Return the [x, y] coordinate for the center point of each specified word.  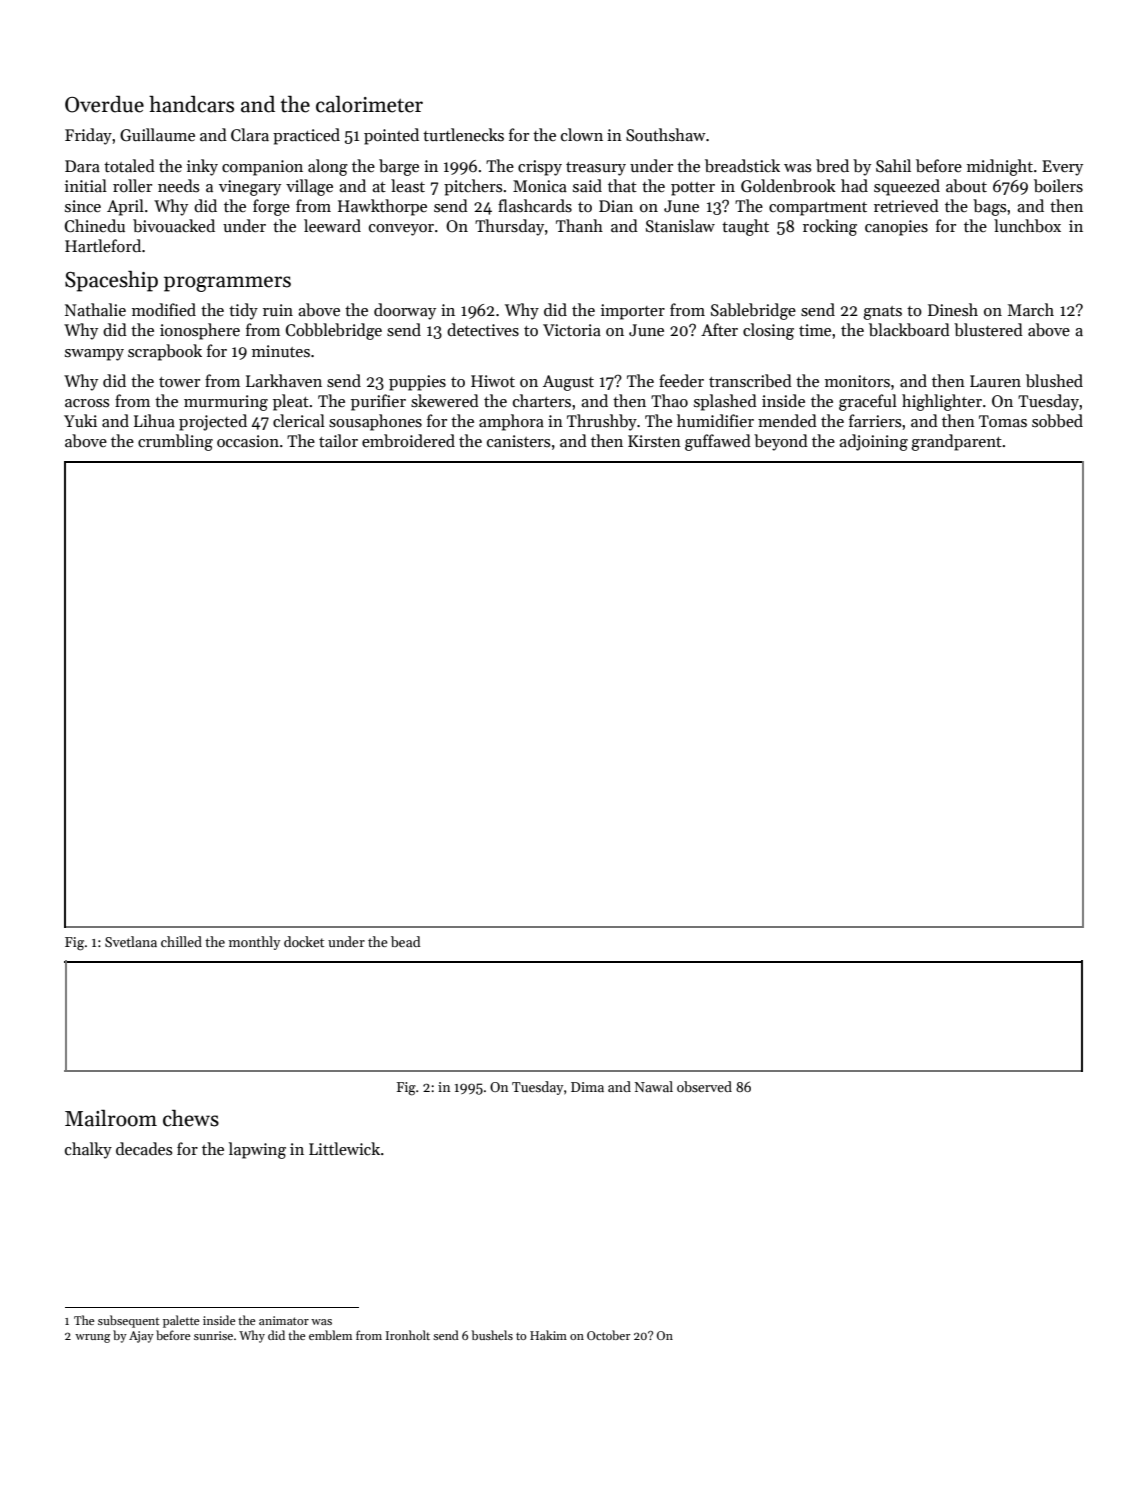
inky [202, 167]
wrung [93, 1338]
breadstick [742, 165]
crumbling [175, 442]
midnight [1000, 167]
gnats [882, 313]
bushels [492, 1335]
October [608, 1335]
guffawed [718, 442]
